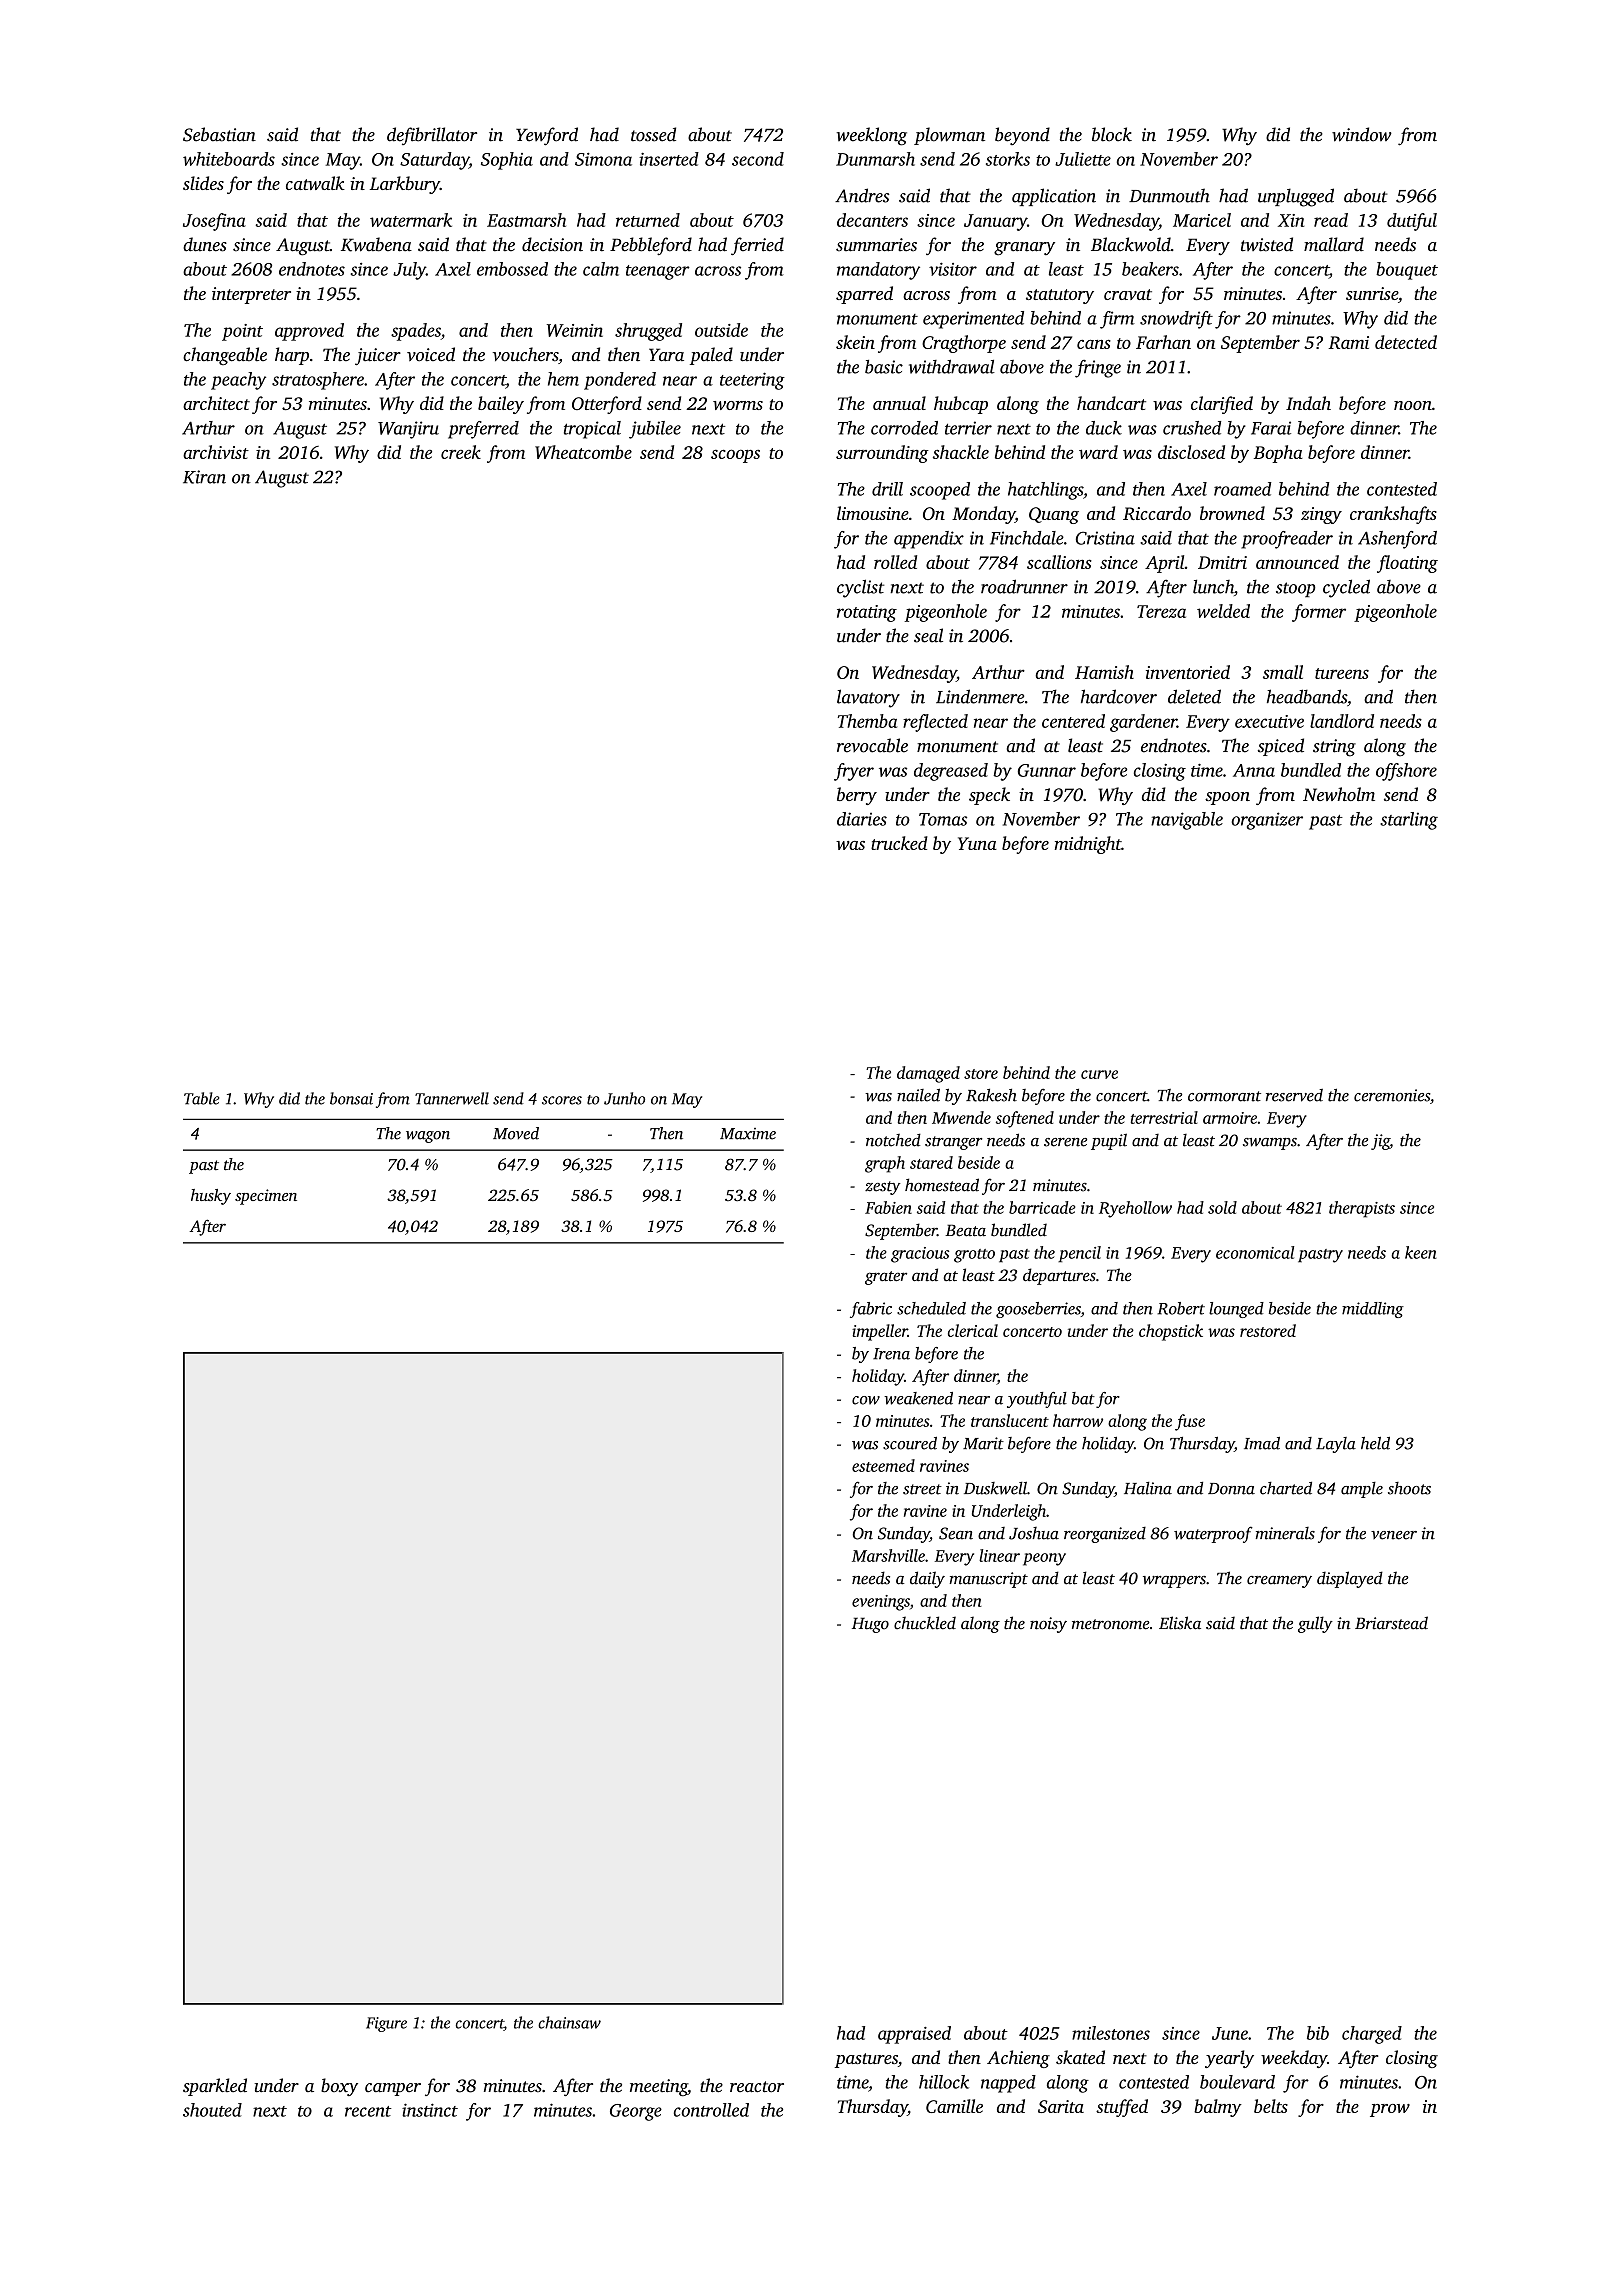 Image resolution: width=1620 pixels, height=2292 pixels. I want to click on embossed, so click(512, 269).
